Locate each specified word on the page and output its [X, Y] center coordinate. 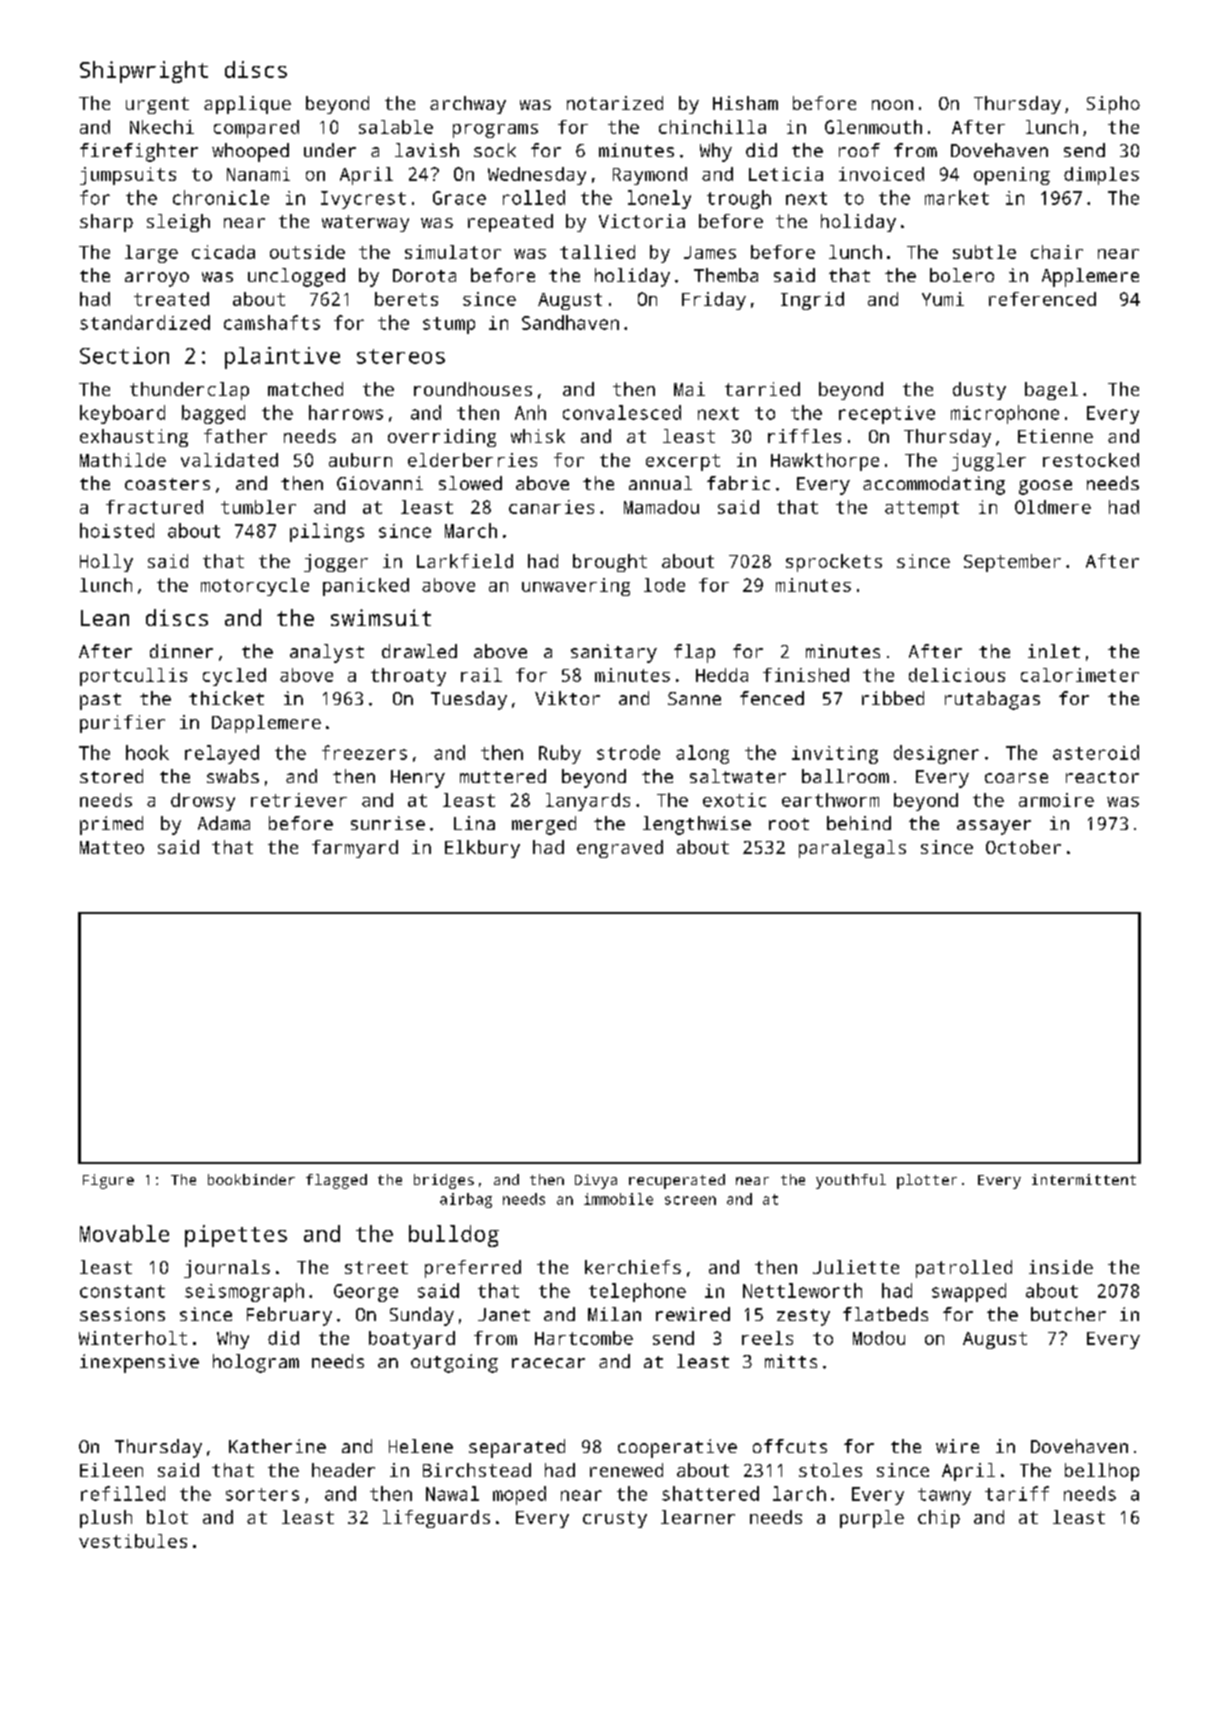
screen [690, 1200]
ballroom [845, 776]
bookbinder [251, 1179]
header [343, 1470]
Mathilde [123, 460]
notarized [615, 103]
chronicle [221, 197]
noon [892, 105]
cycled [234, 677]
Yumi [943, 299]
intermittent [1084, 1179]
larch [799, 1493]
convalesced [622, 412]
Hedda [722, 675]
